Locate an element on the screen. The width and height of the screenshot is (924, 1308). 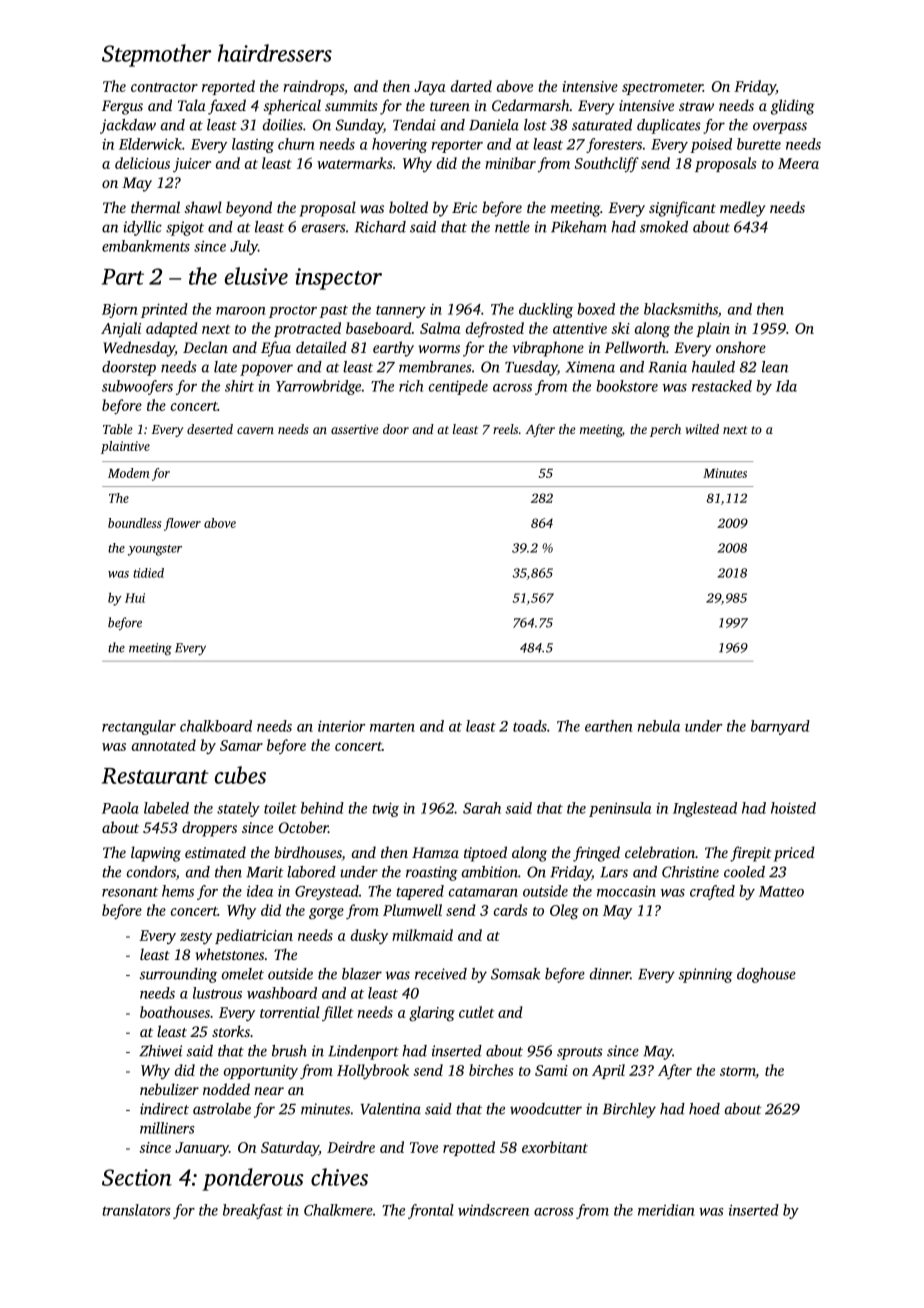
wilted is located at coordinates (702, 429).
